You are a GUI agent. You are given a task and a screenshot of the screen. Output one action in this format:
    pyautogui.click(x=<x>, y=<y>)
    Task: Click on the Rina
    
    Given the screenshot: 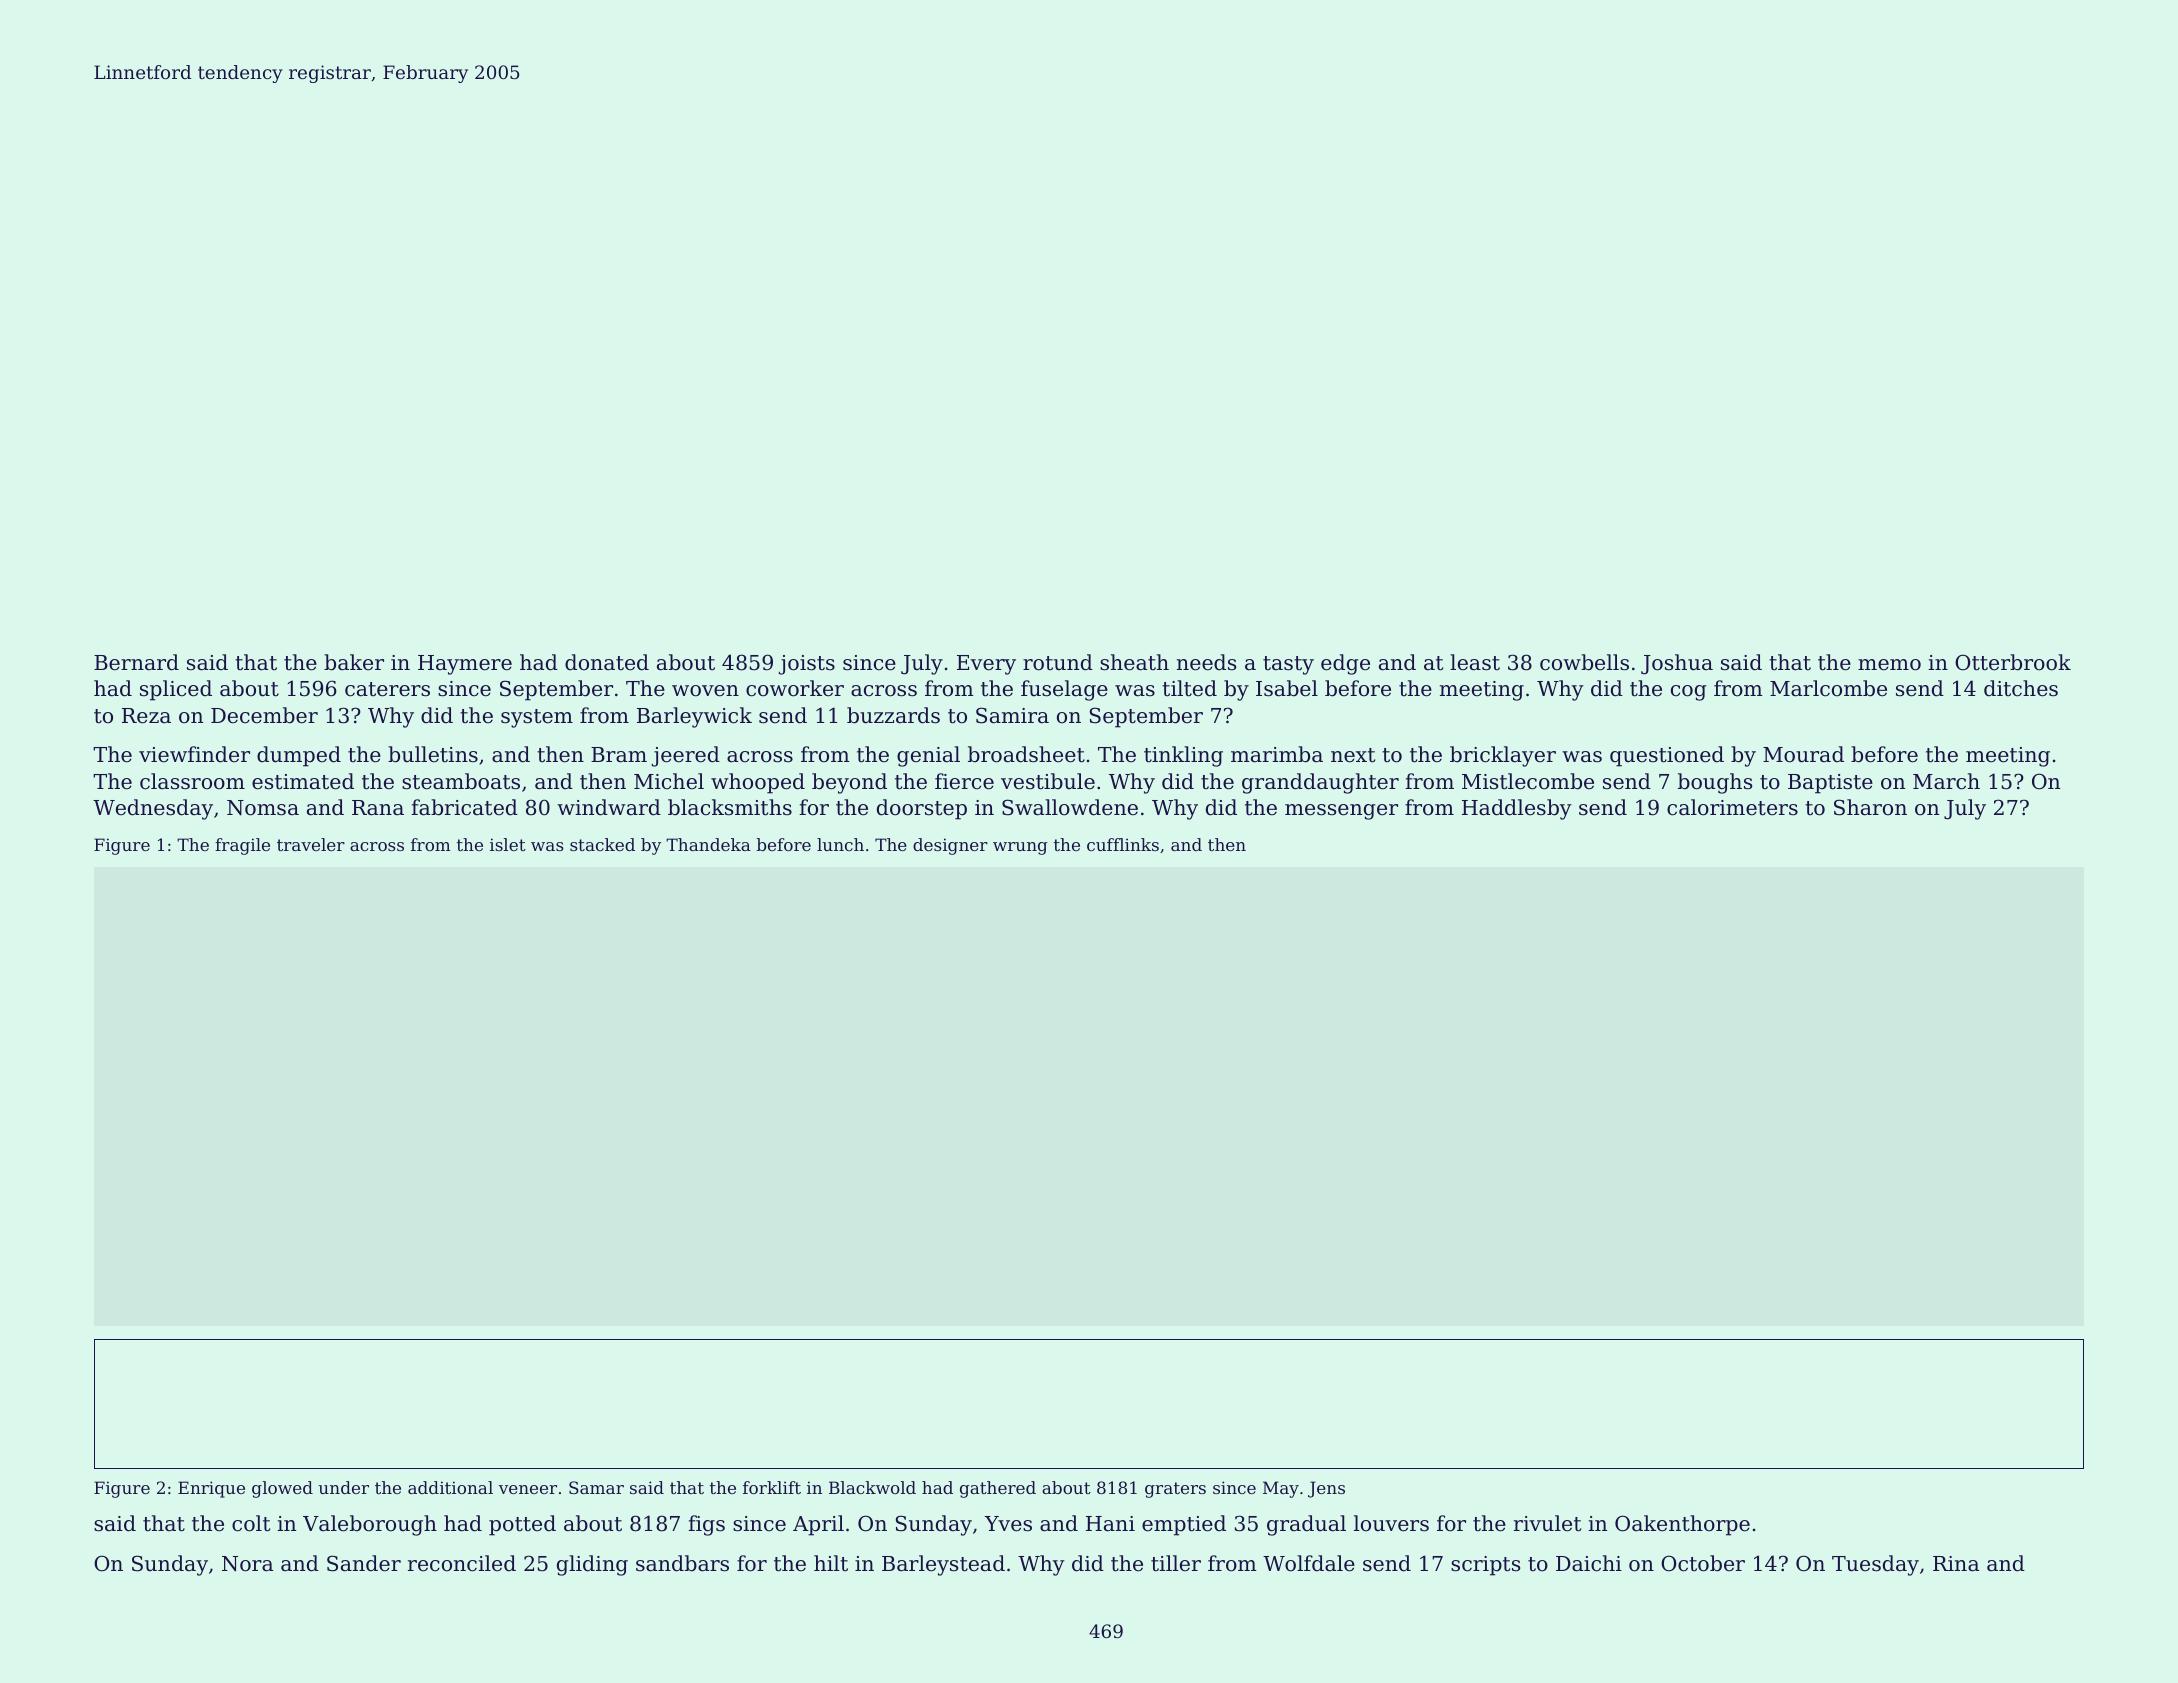 What is the action you would take?
    pyautogui.click(x=1956, y=1564)
